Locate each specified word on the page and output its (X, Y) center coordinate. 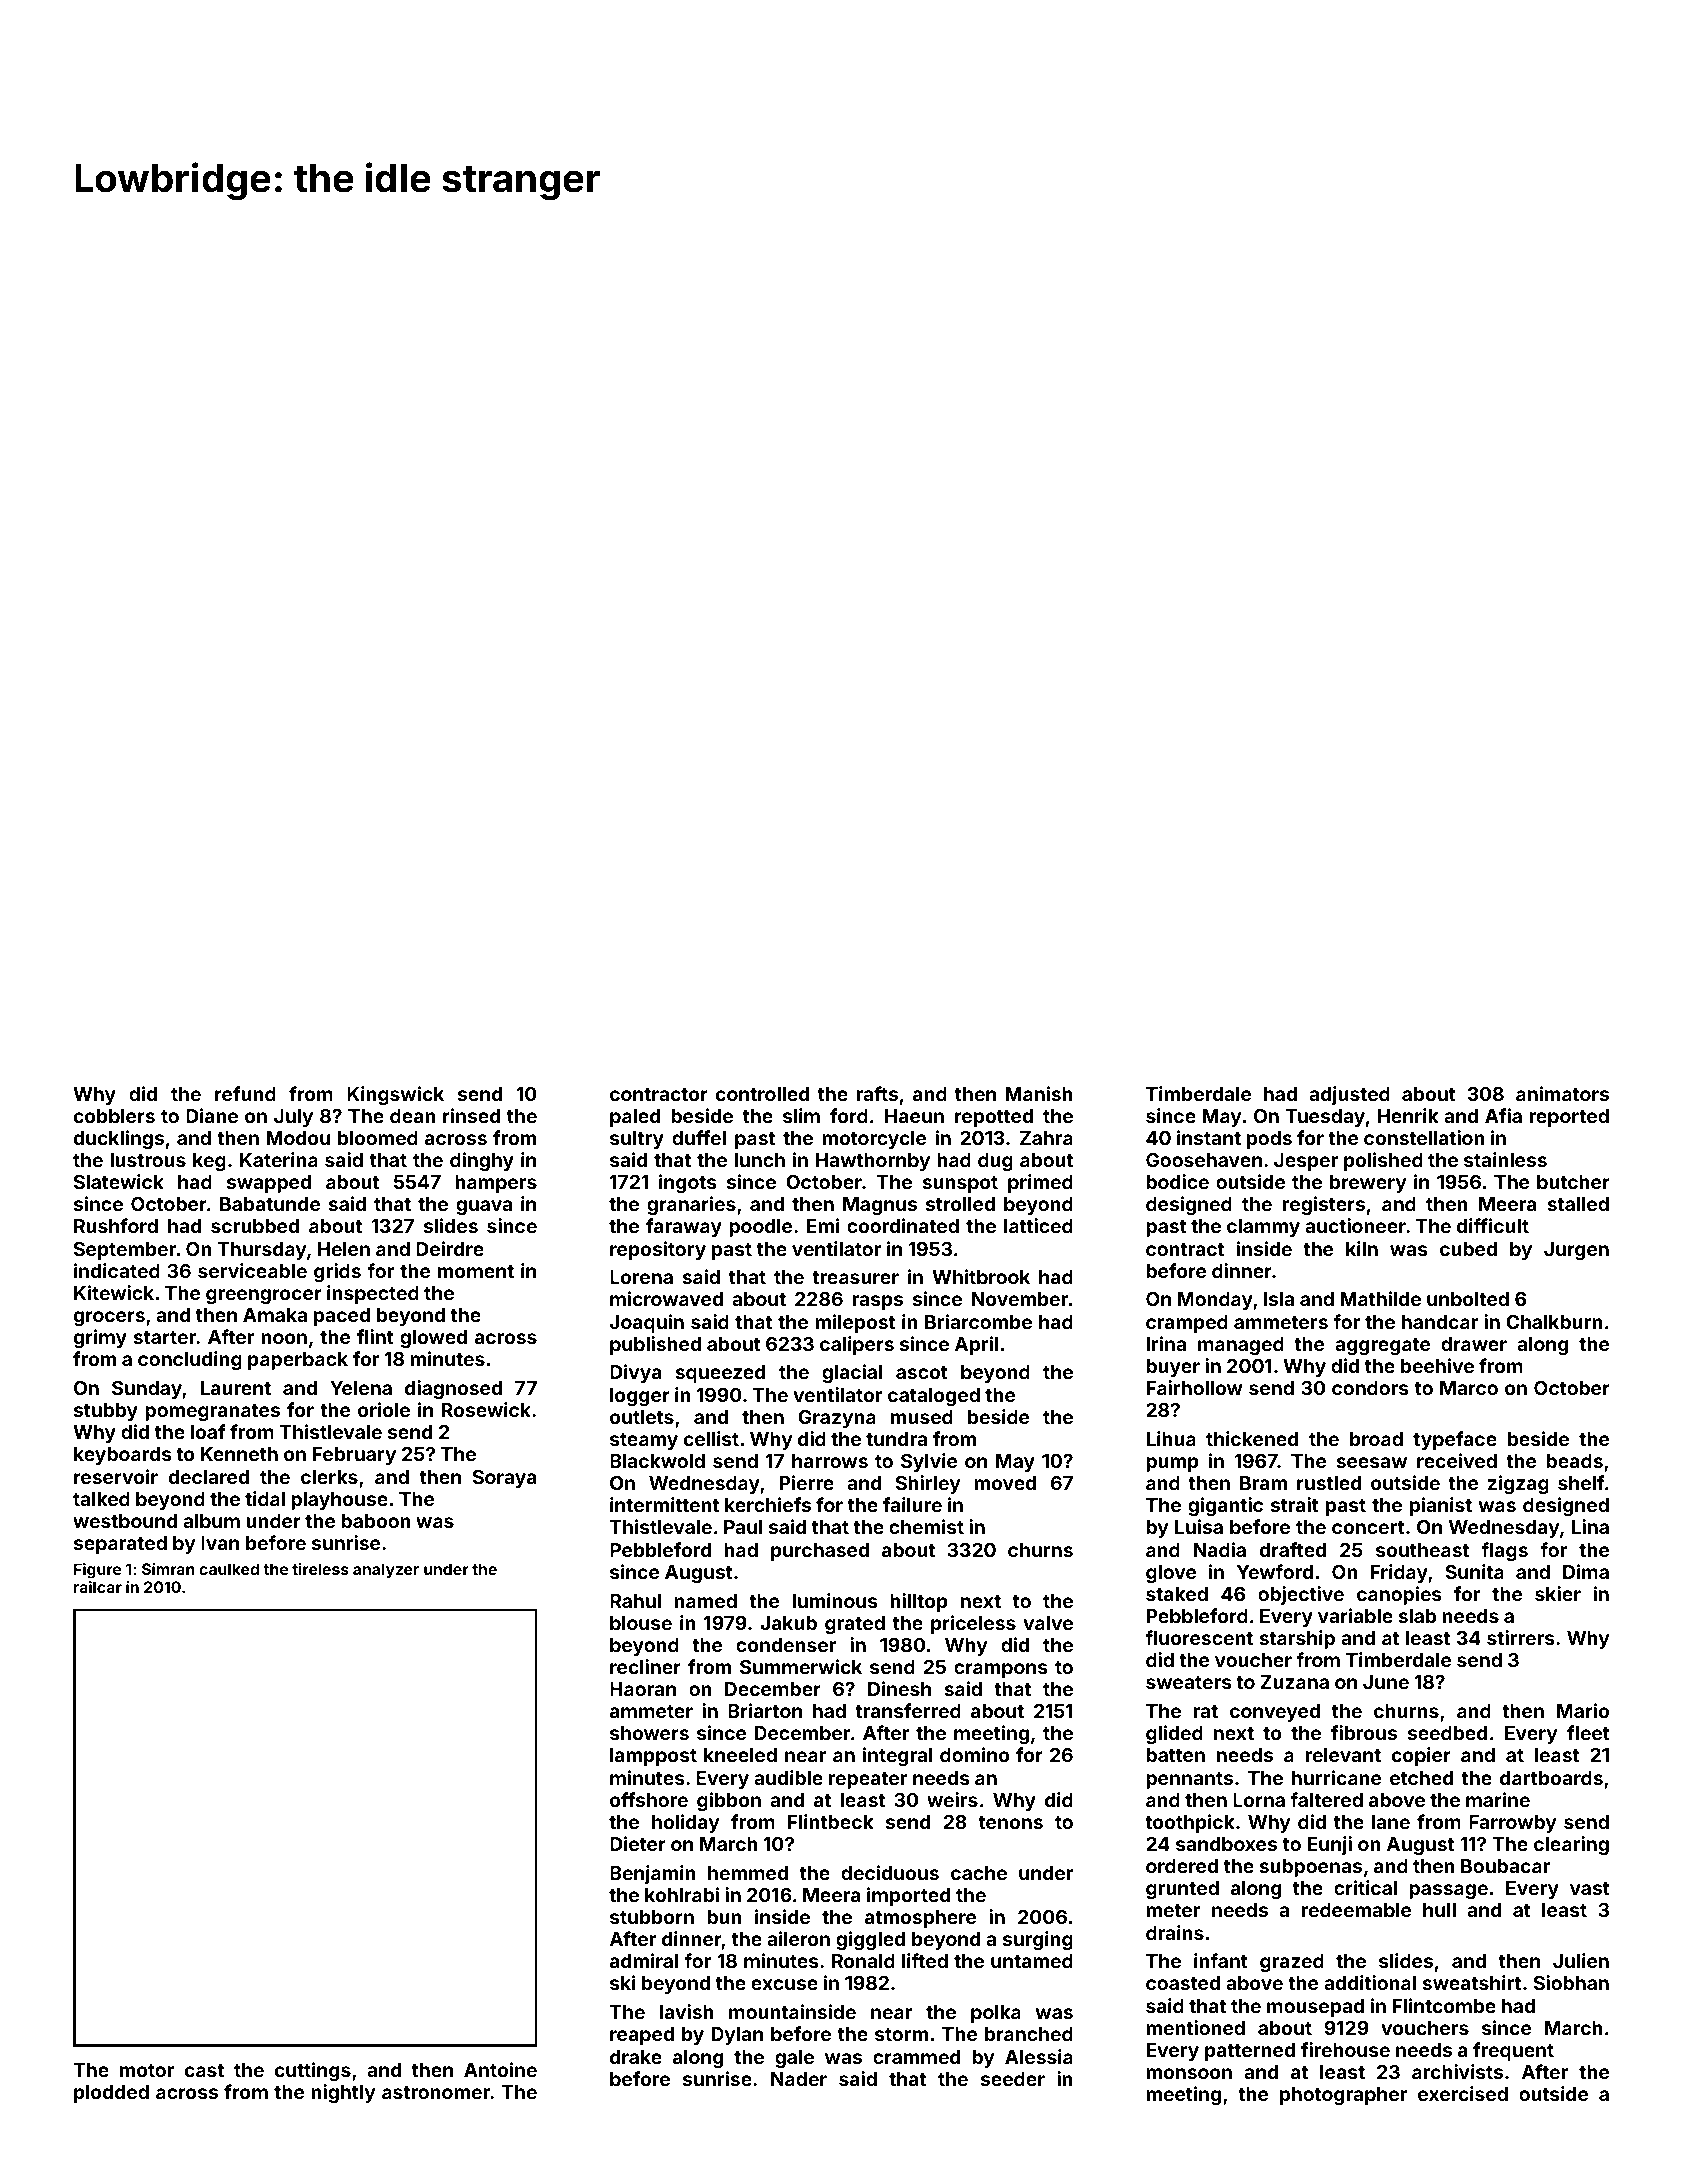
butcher (1573, 1182)
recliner (645, 1666)
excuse (784, 1984)
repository (658, 1250)
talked (101, 1499)
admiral (644, 1960)
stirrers (1521, 1637)
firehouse (1345, 2049)
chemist (926, 1526)
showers (649, 1733)
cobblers (114, 1116)
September (125, 1251)
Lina (1590, 1526)
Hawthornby (873, 1162)
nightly (343, 2093)
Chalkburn (1554, 1322)
